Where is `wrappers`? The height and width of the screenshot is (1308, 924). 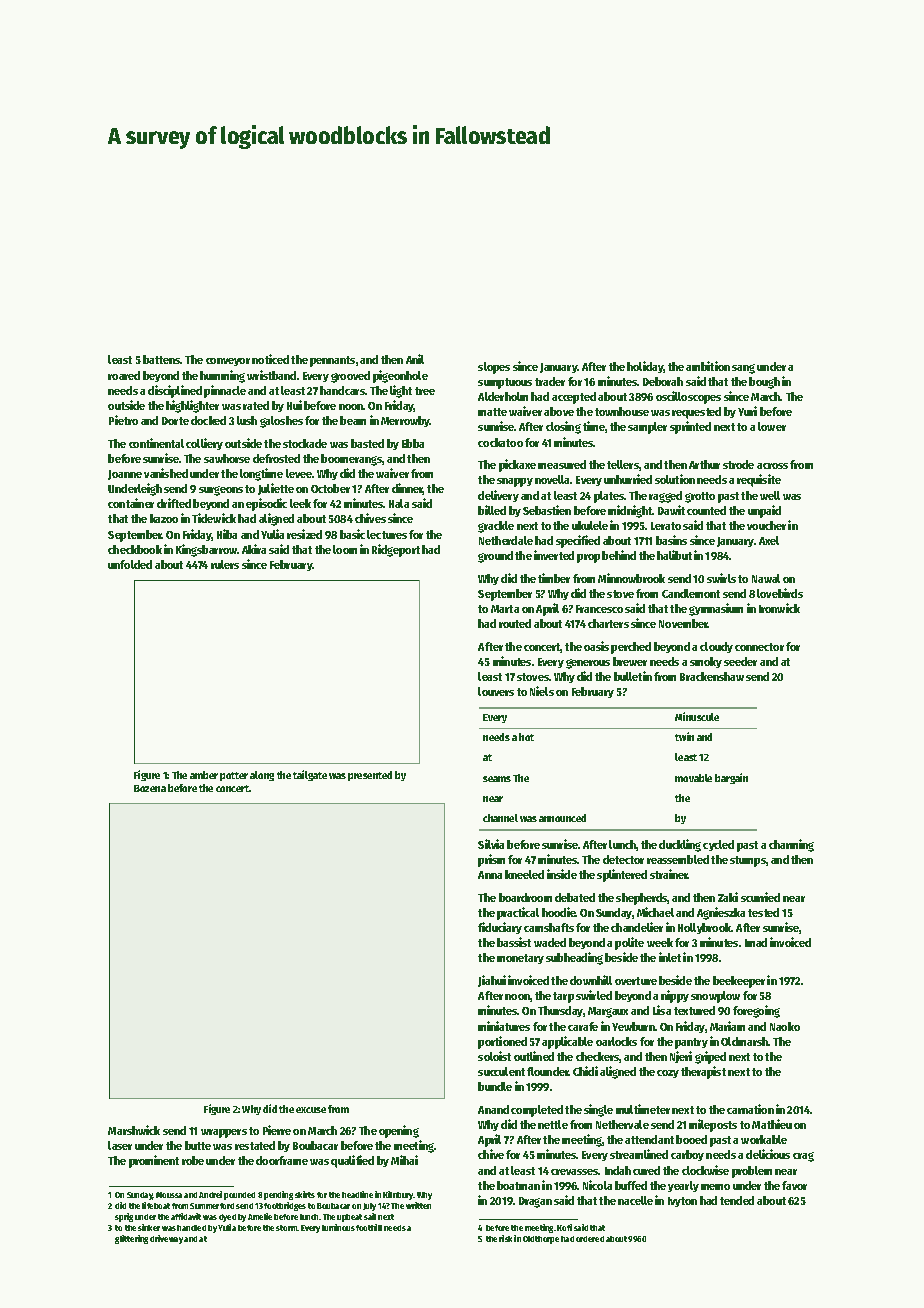
wrappers is located at coordinates (224, 1133).
